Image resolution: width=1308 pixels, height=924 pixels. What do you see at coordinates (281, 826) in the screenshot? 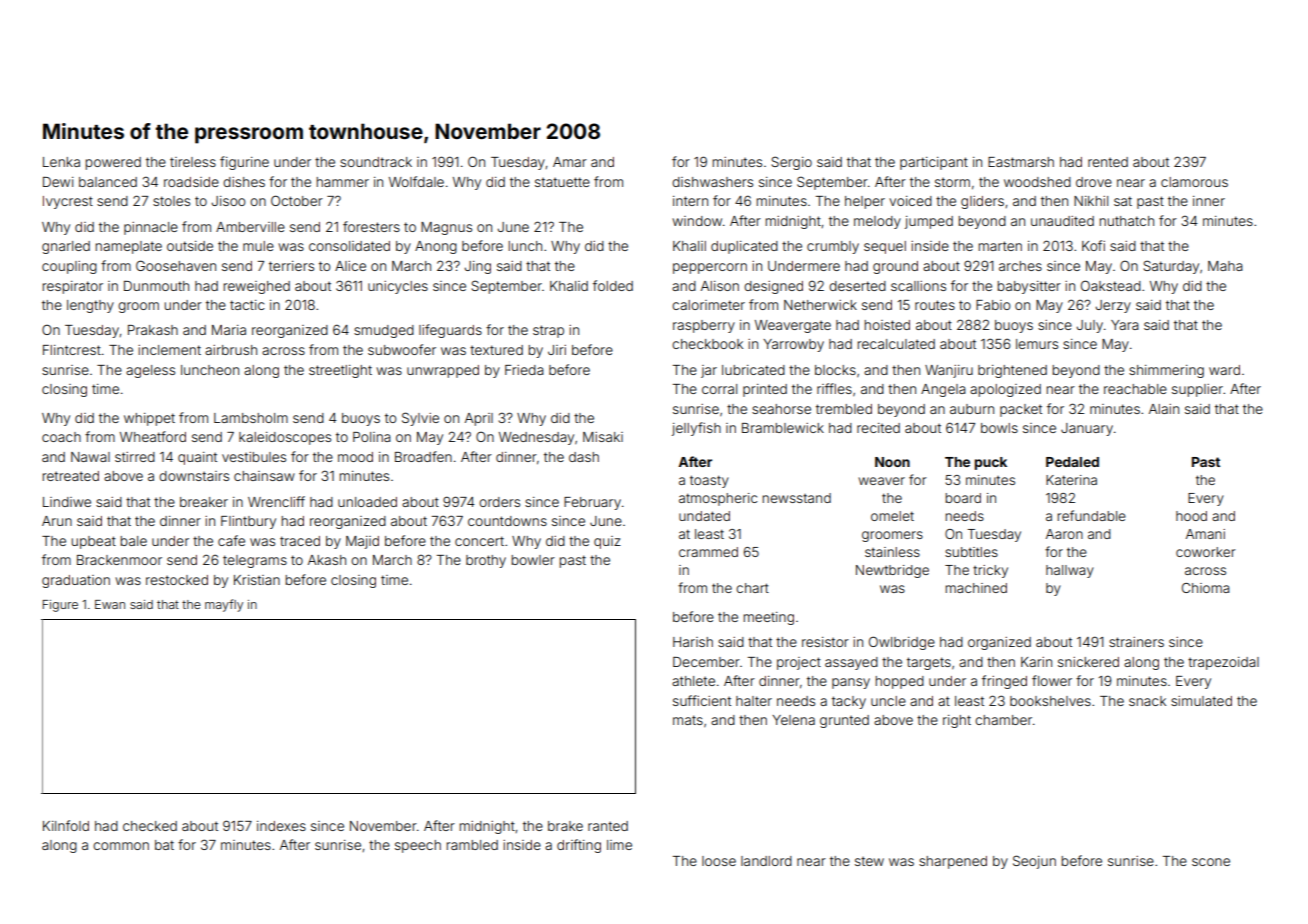
I see `indexes` at bounding box center [281, 826].
